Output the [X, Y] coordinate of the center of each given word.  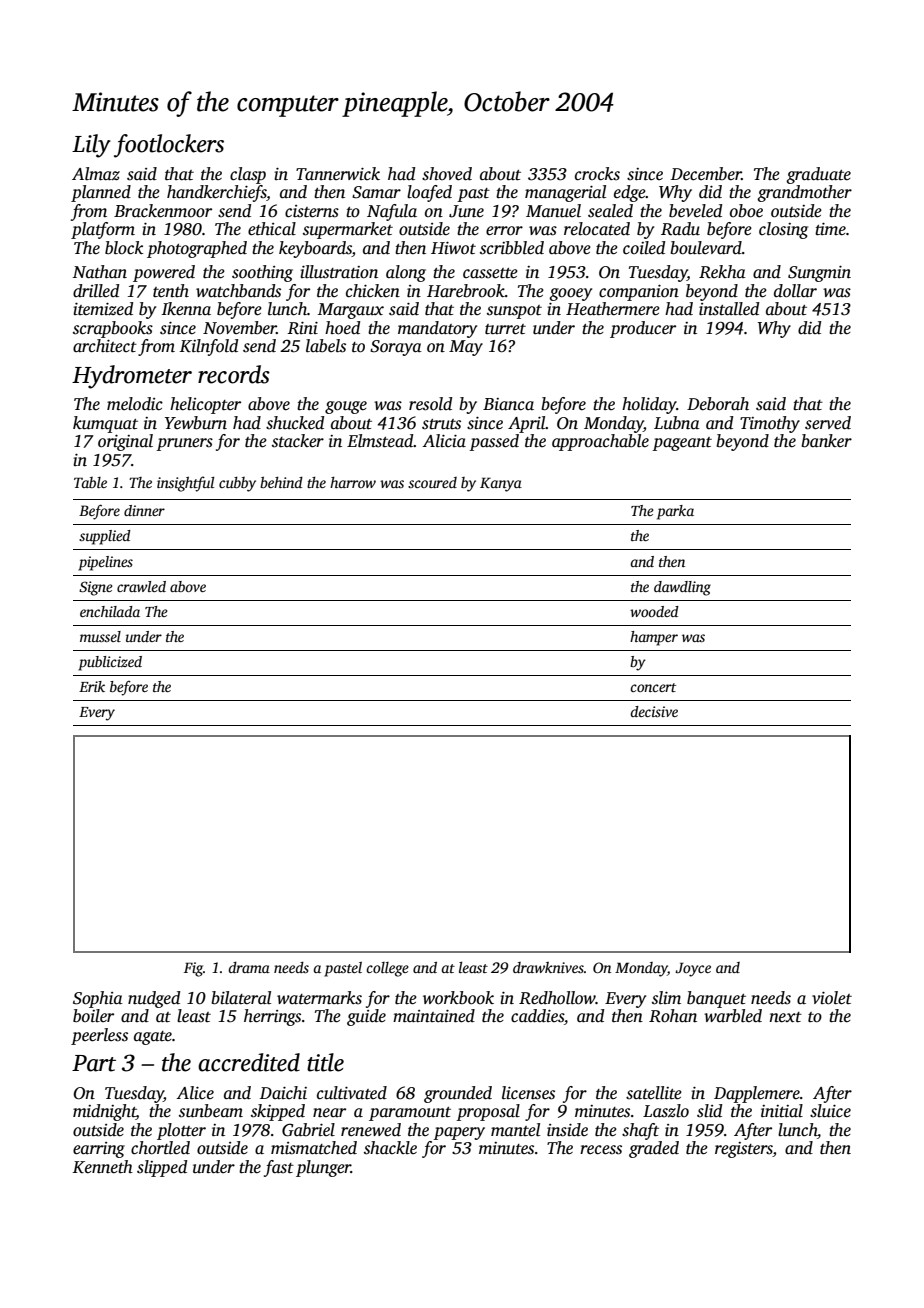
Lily [91, 146]
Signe [96, 588]
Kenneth [103, 1167]
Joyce [693, 969]
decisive [654, 711]
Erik [92, 686]
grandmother [804, 193]
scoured [432, 482]
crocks [597, 174]
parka [675, 512]
